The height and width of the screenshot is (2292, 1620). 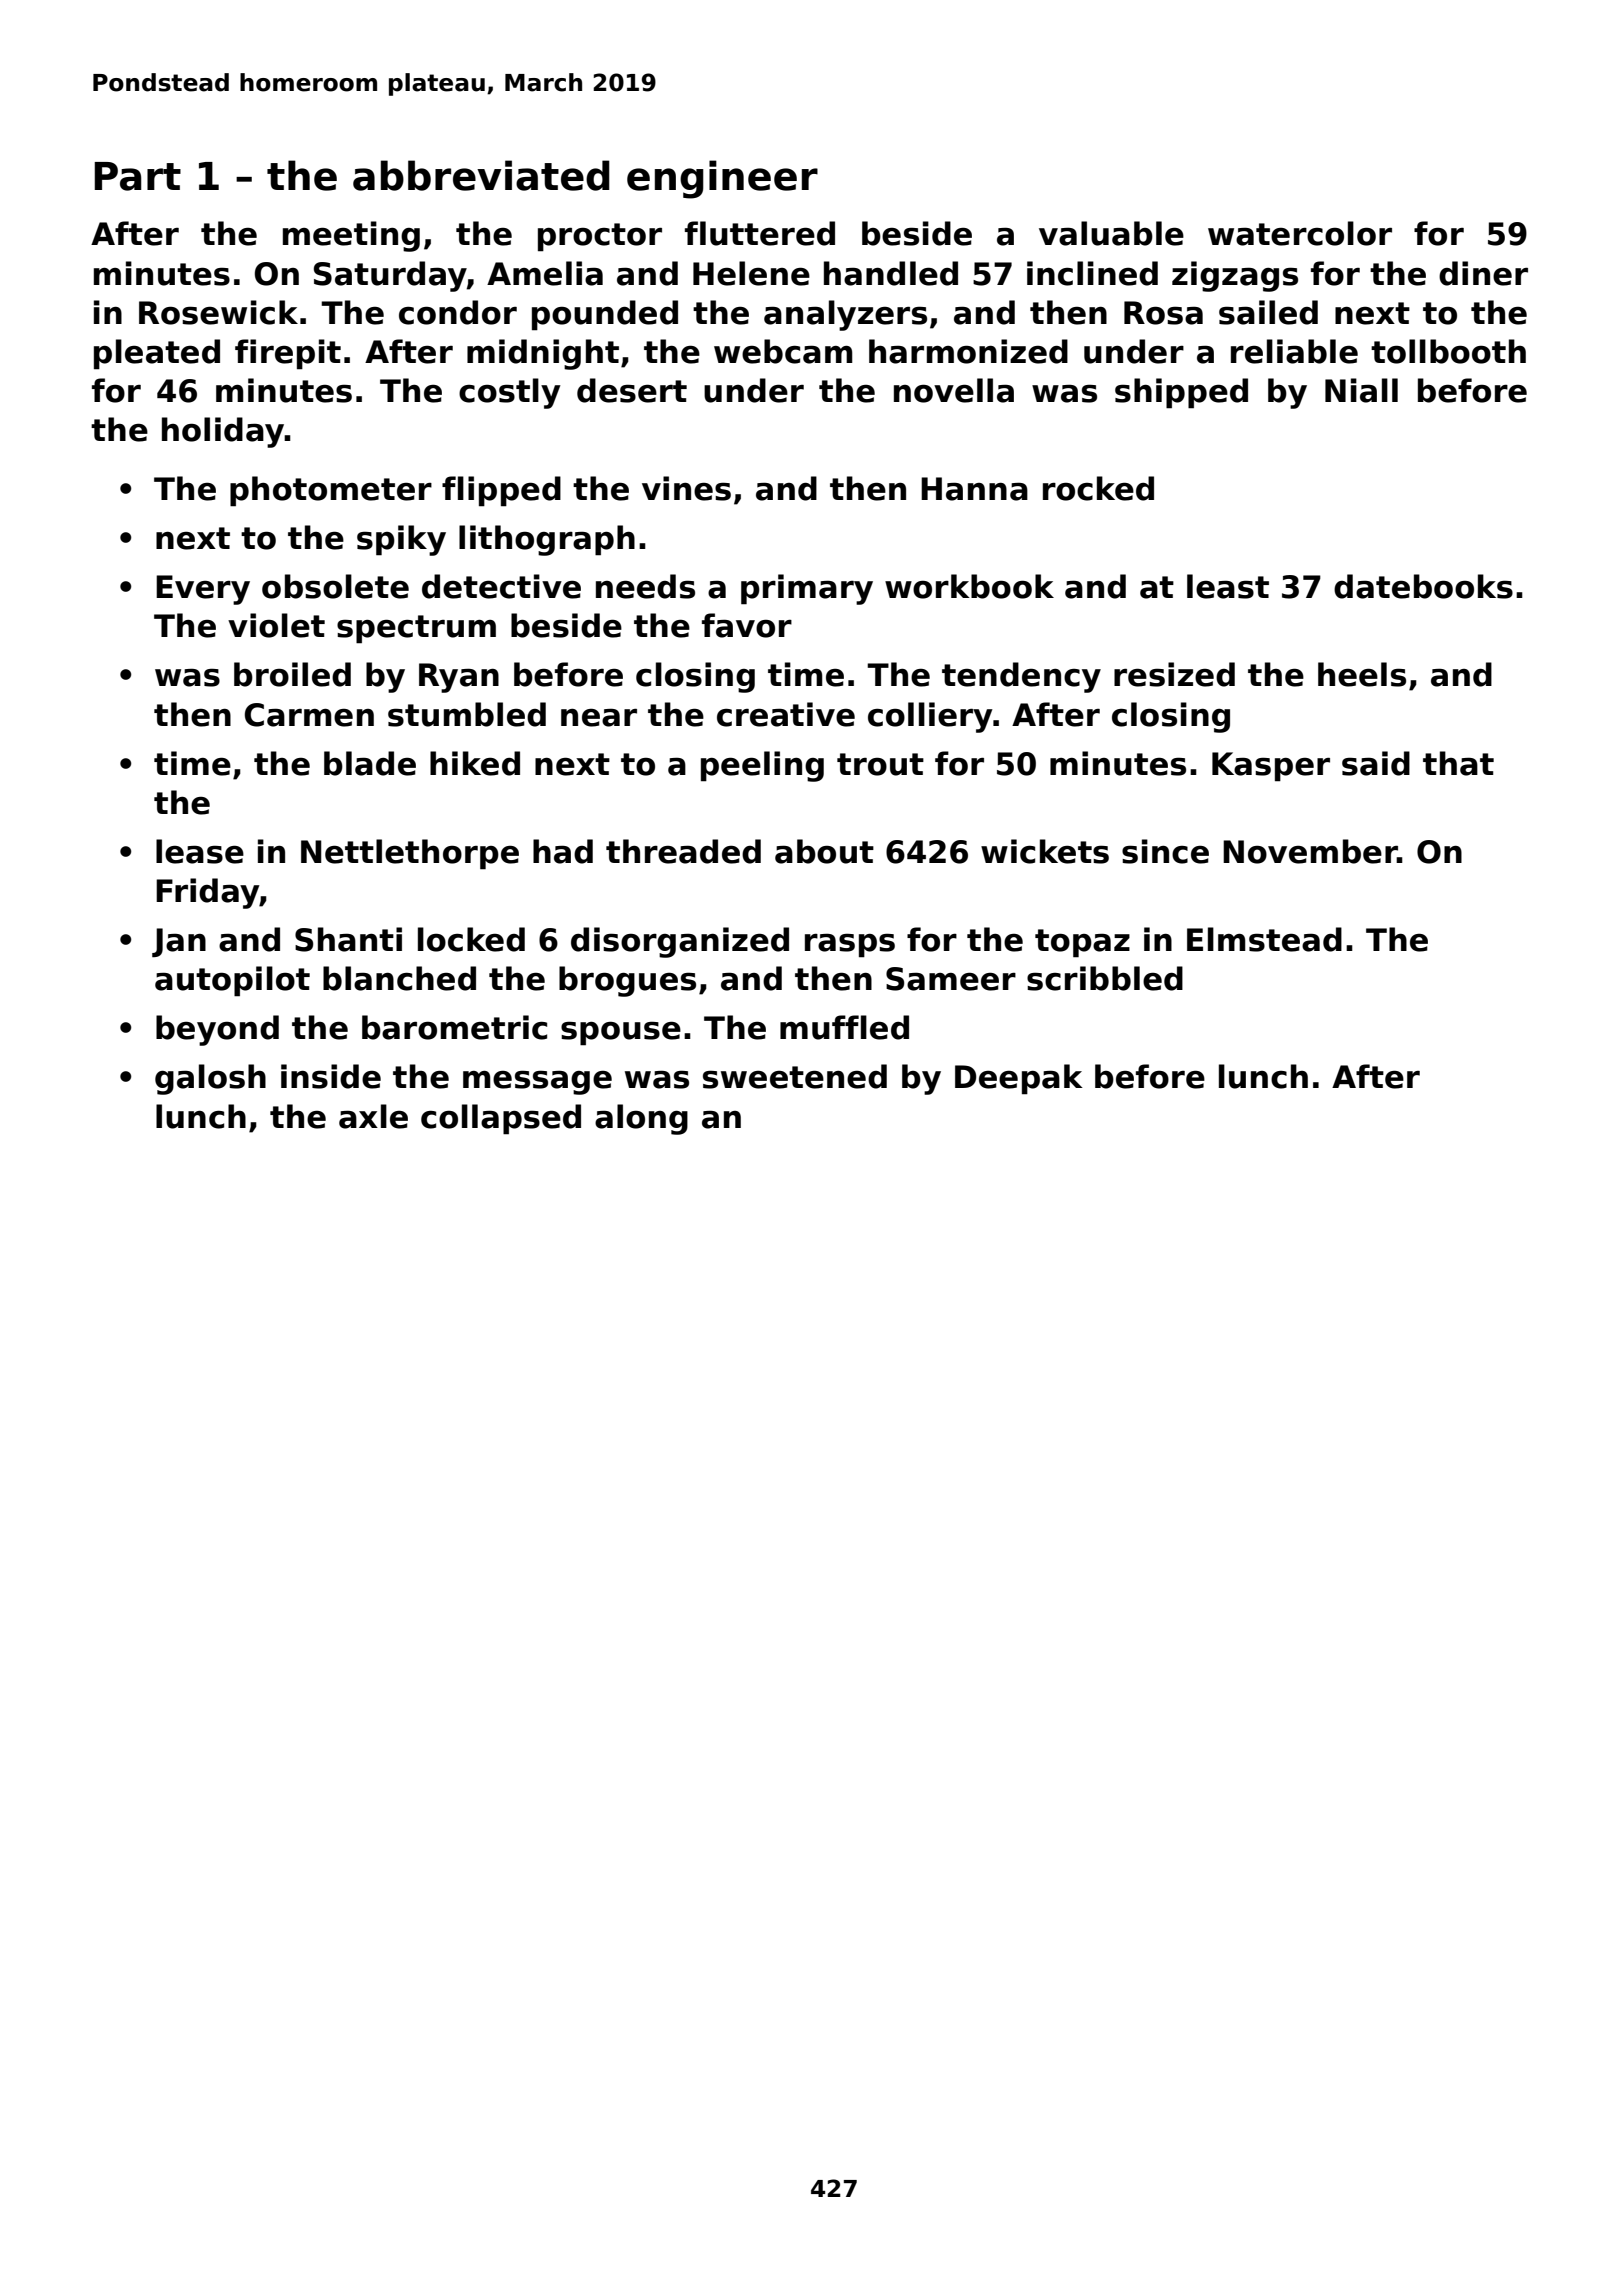 I want to click on Part, so click(x=137, y=176).
